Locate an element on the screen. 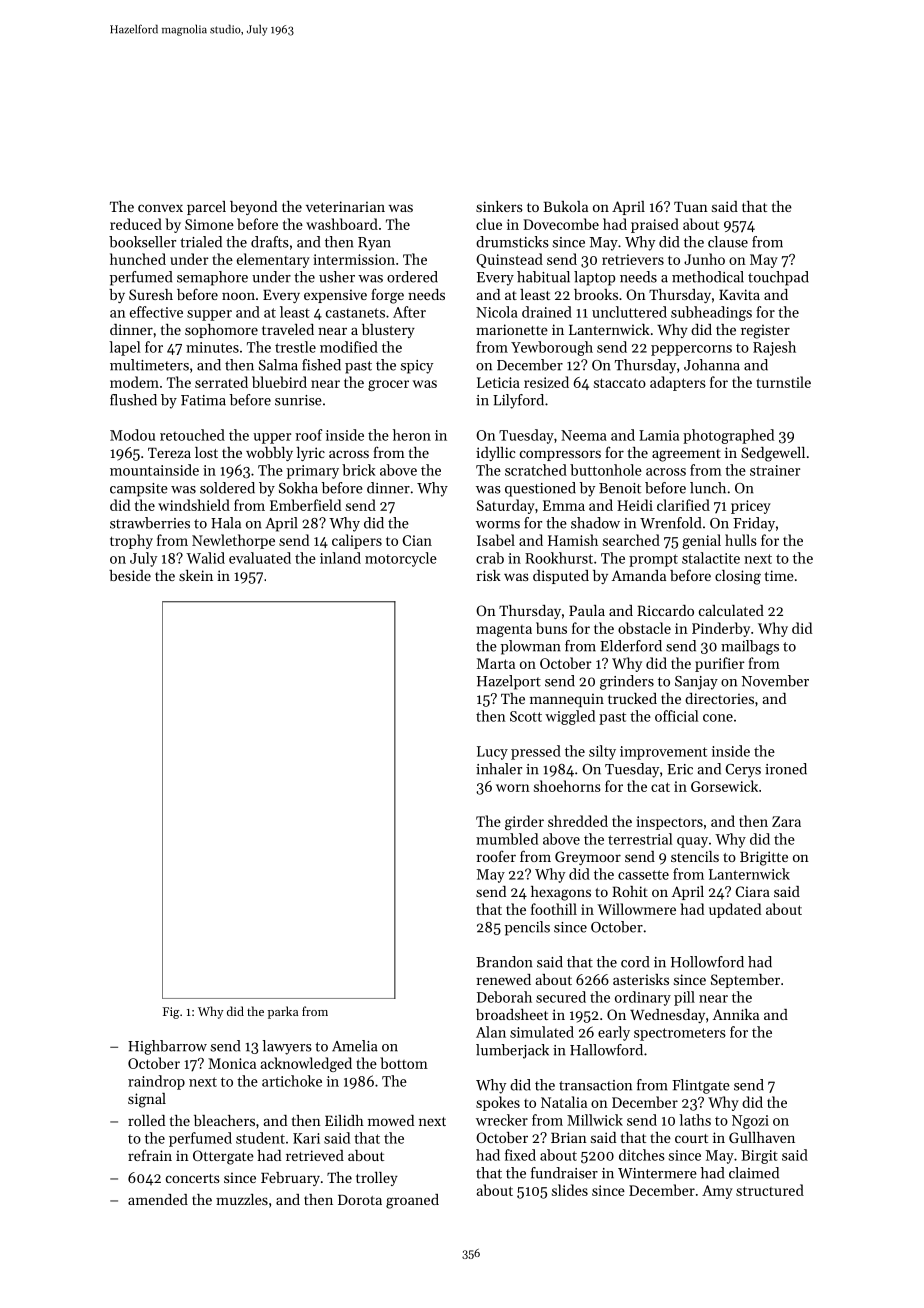 The height and width of the screenshot is (1308, 924). Ngozi is located at coordinates (750, 1122).
